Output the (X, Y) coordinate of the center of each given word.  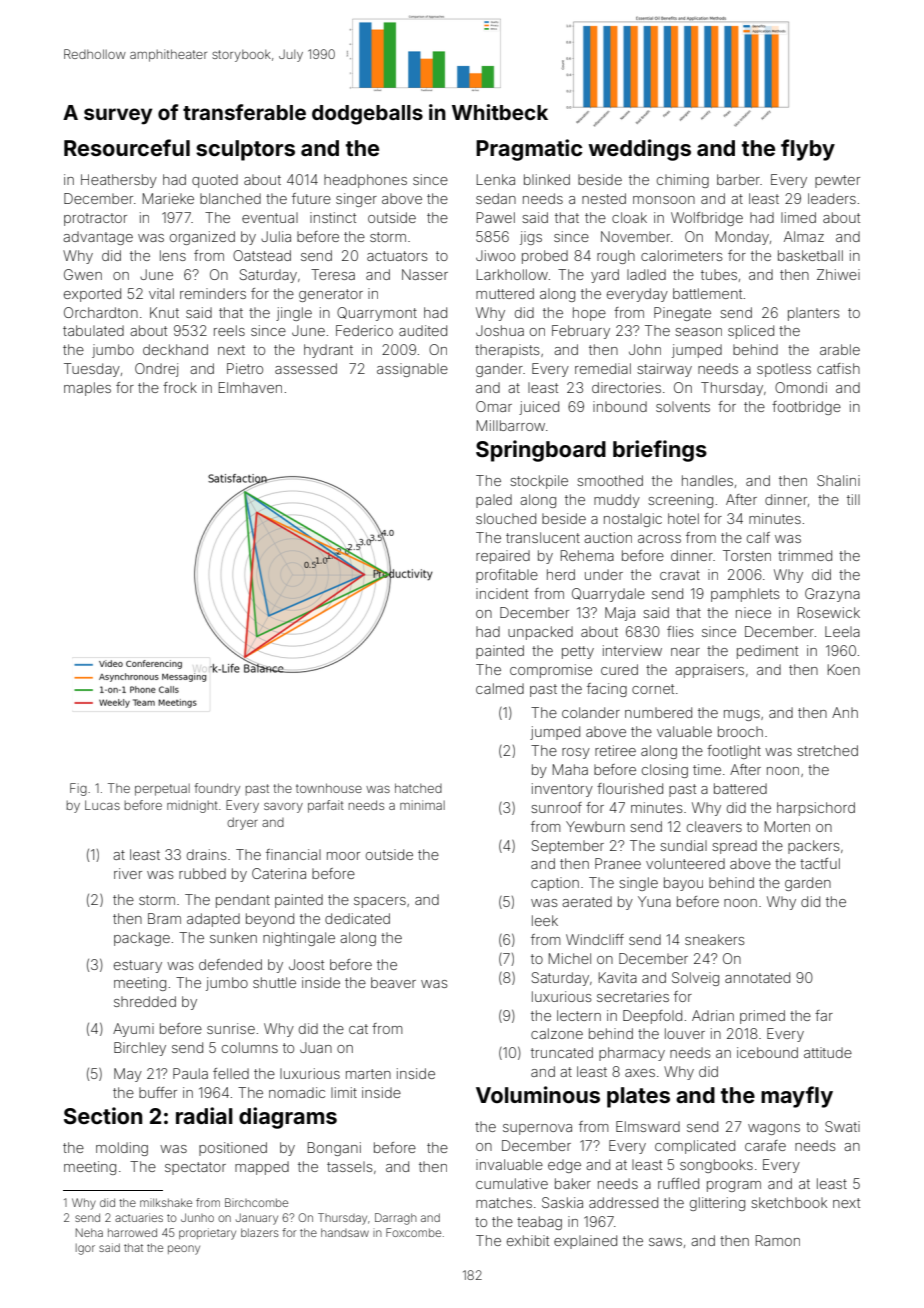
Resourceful (127, 147)
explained (585, 1242)
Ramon (778, 1240)
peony (184, 1250)
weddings (639, 150)
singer (356, 200)
